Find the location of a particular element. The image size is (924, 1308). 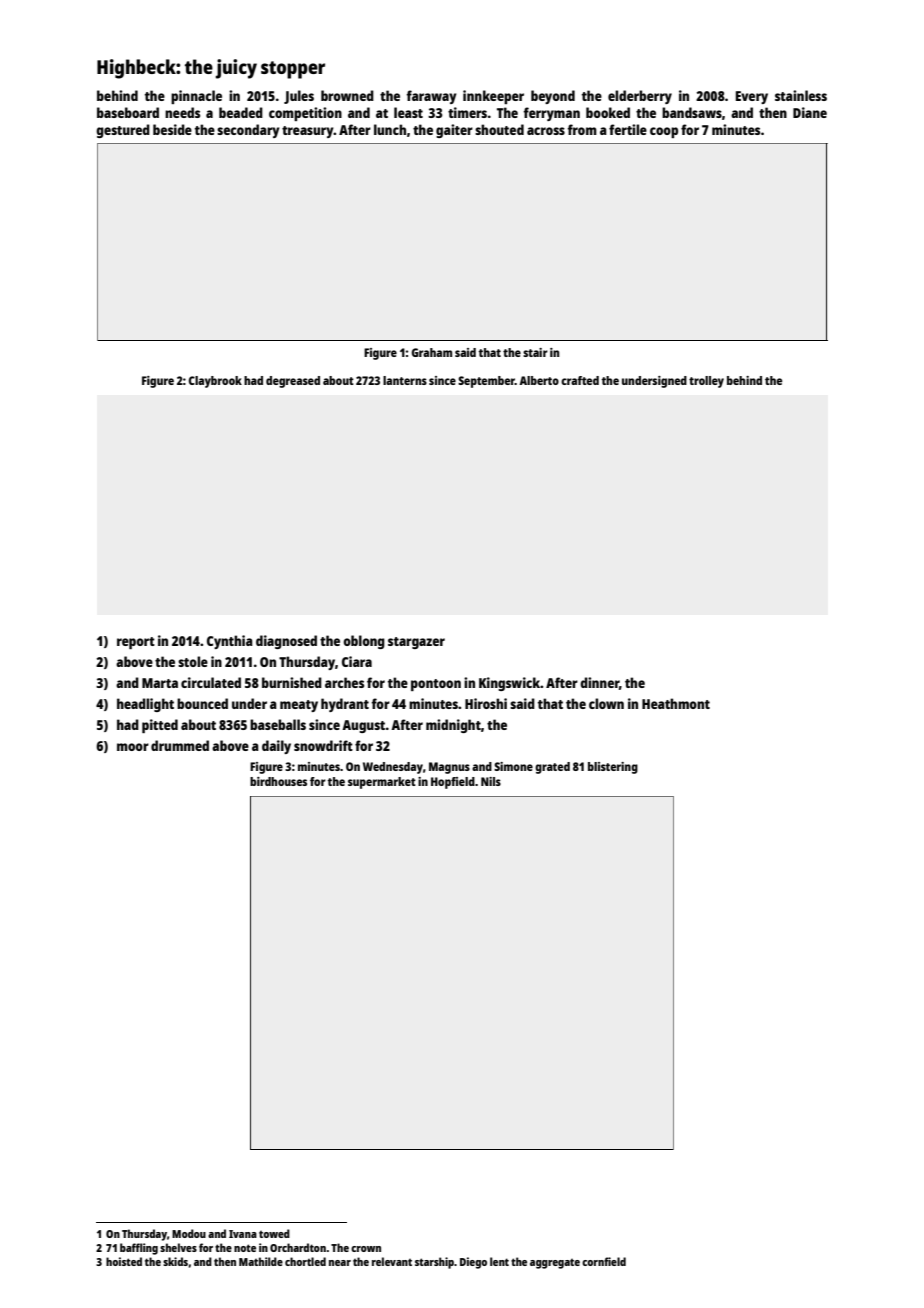

Hopfield is located at coordinates (453, 783).
